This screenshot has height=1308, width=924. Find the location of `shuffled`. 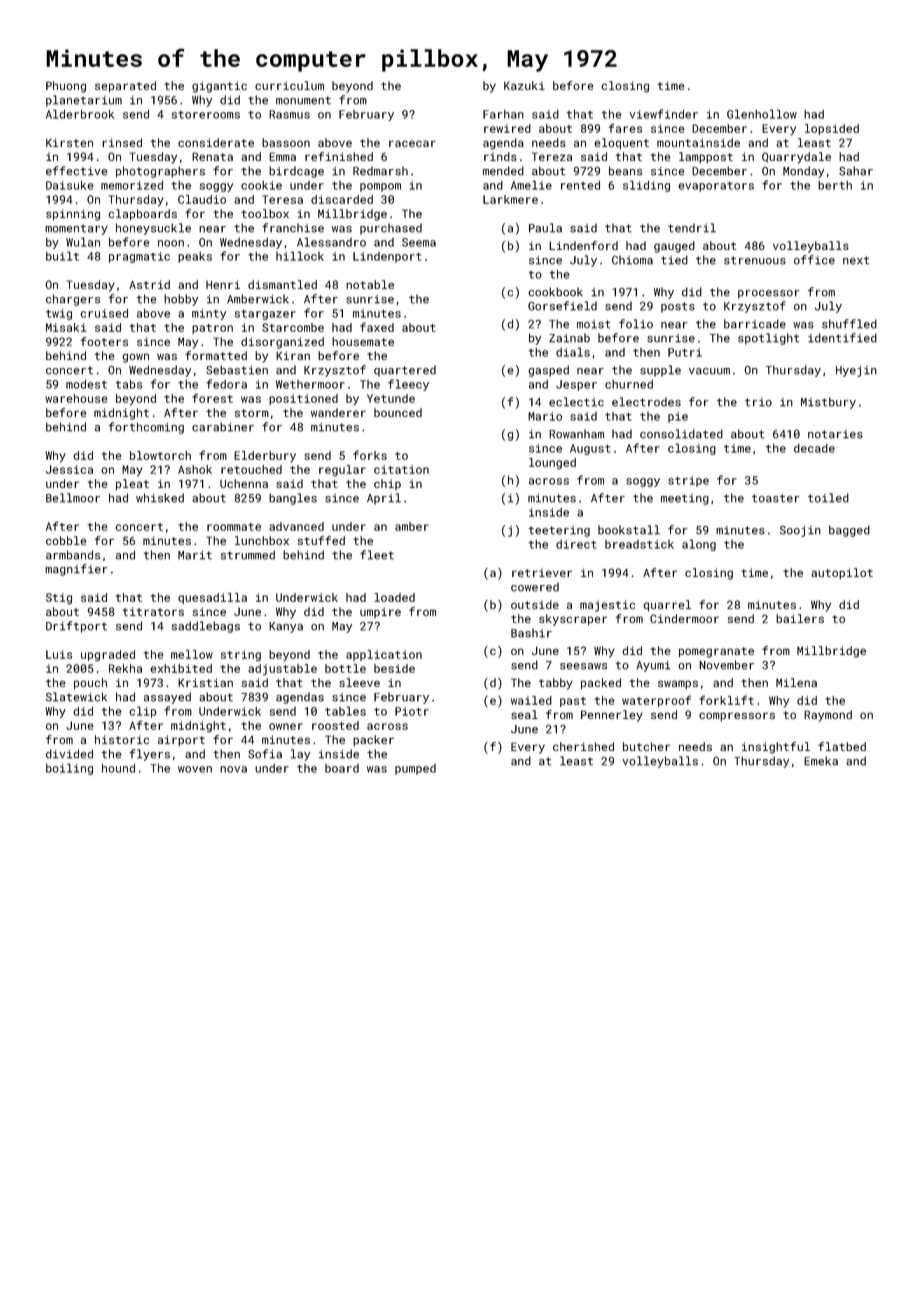

shuffled is located at coordinates (849, 324).
